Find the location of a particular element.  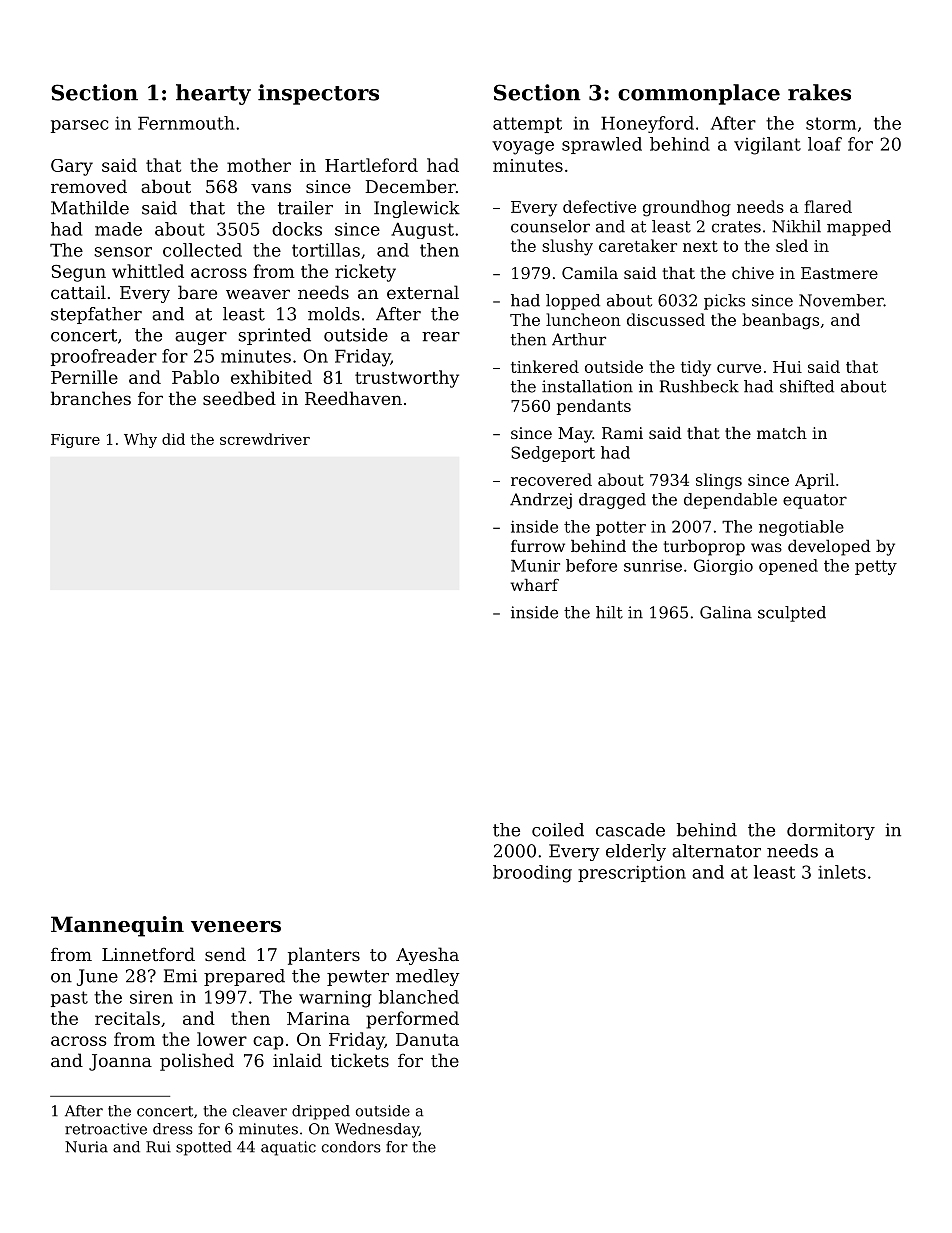

past is located at coordinates (69, 999).
